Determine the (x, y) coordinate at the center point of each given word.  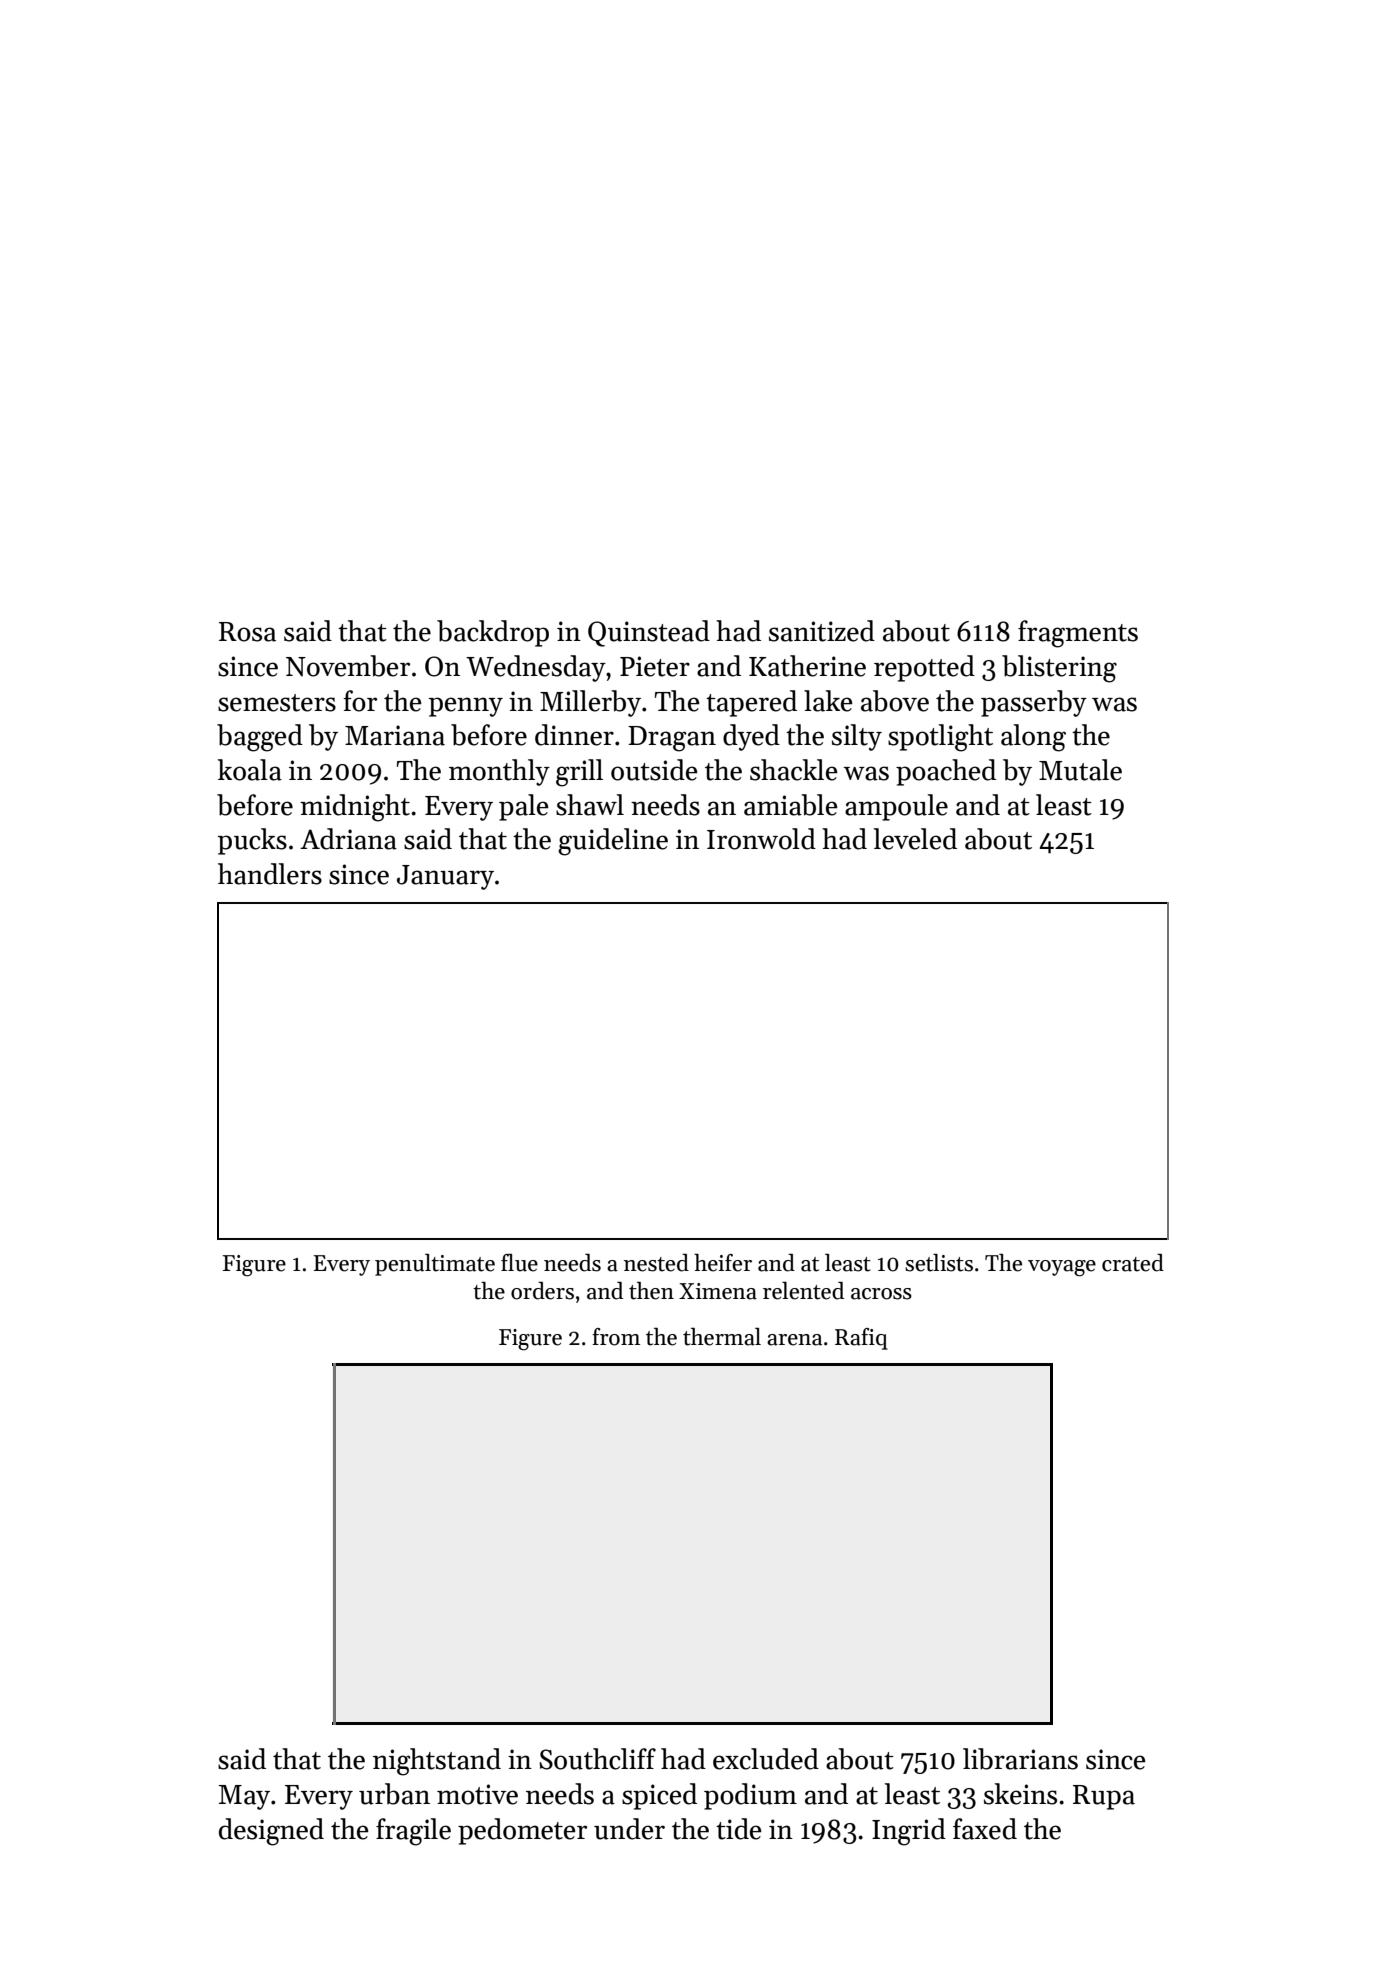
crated (1133, 1263)
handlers (270, 874)
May (244, 1797)
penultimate (435, 1265)
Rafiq (861, 1339)
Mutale (1080, 770)
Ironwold (761, 839)
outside (654, 770)
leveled (915, 839)
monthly (499, 772)
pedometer (522, 1831)
